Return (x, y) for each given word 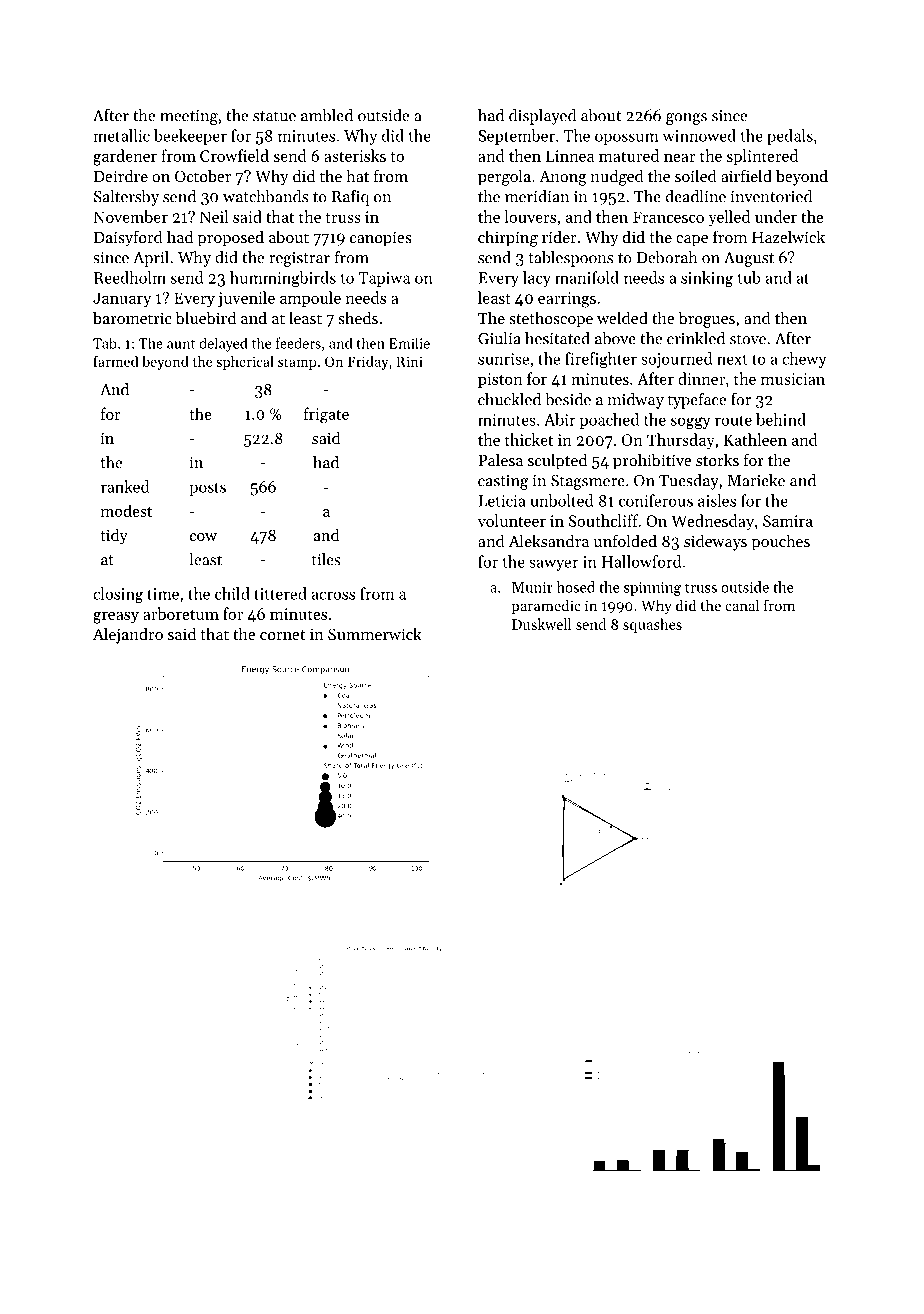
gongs (686, 119)
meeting (189, 117)
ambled (327, 115)
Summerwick (375, 633)
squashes (652, 625)
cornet (282, 635)
